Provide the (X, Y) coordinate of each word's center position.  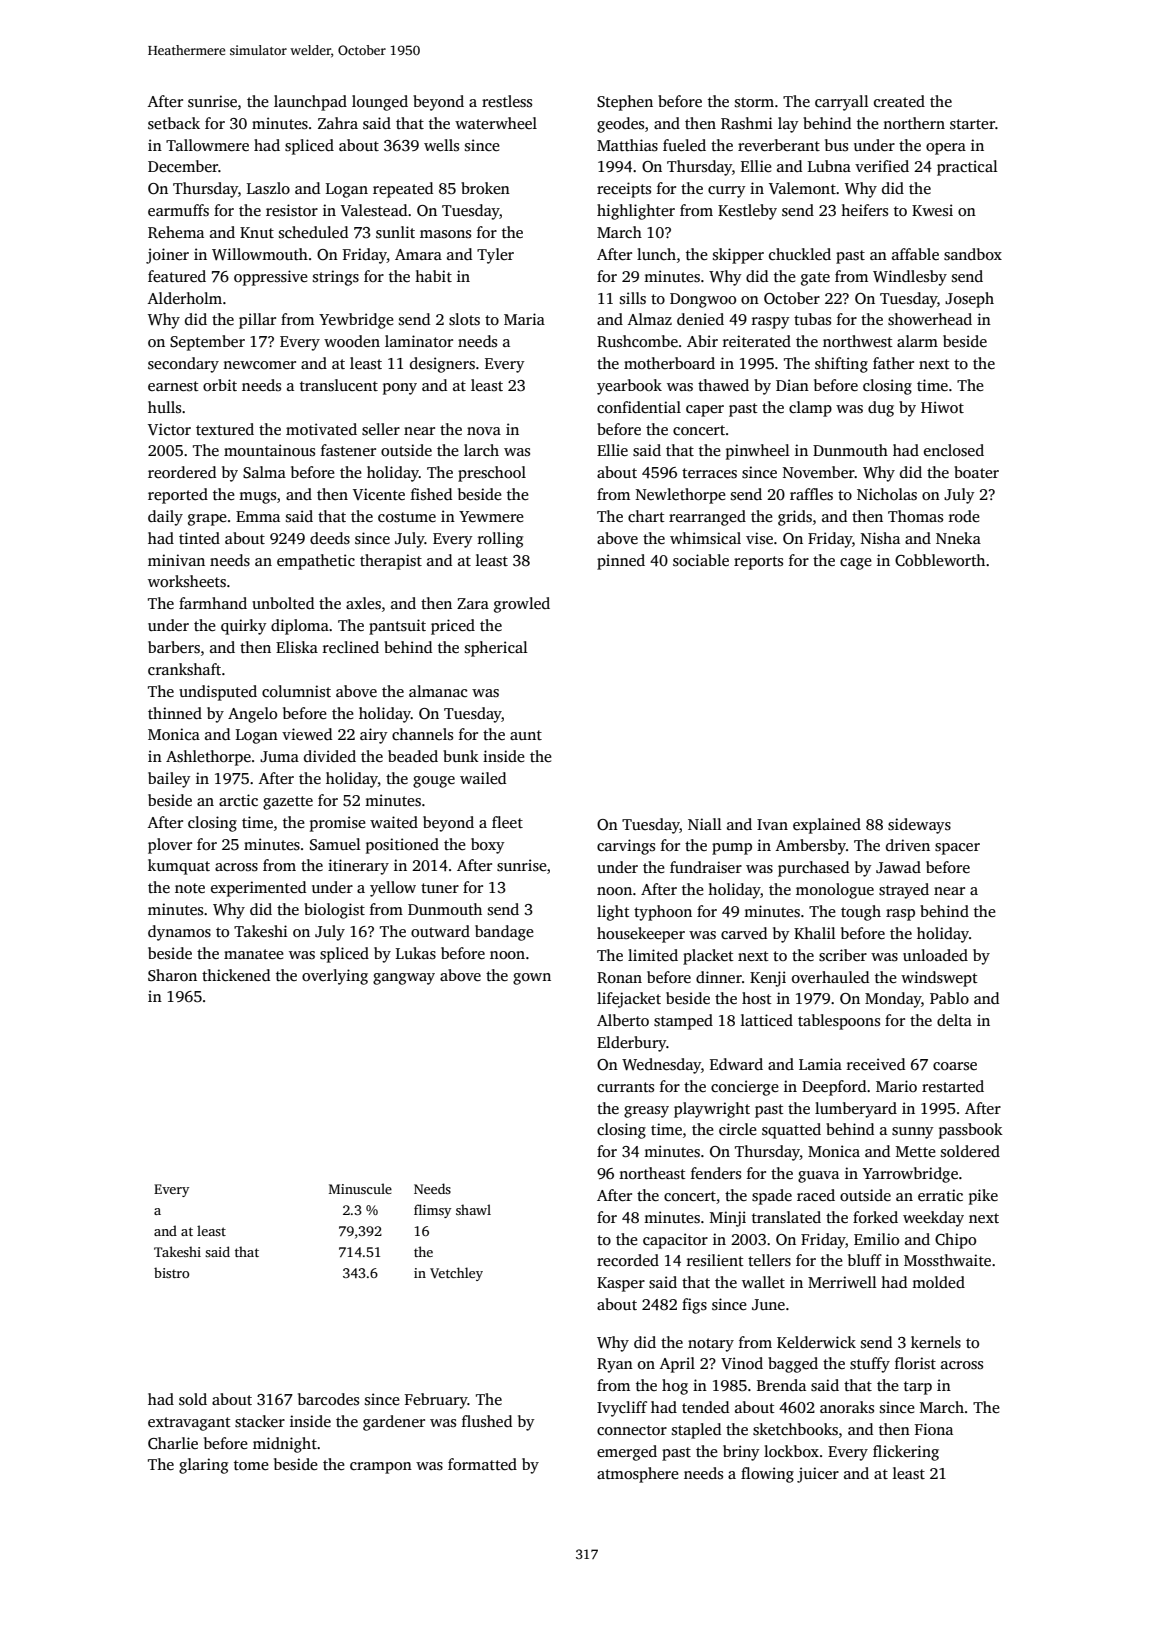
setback (174, 123)
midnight (285, 1445)
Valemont (802, 188)
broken (485, 188)
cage (856, 564)
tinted (199, 538)
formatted (482, 1464)
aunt (526, 735)
